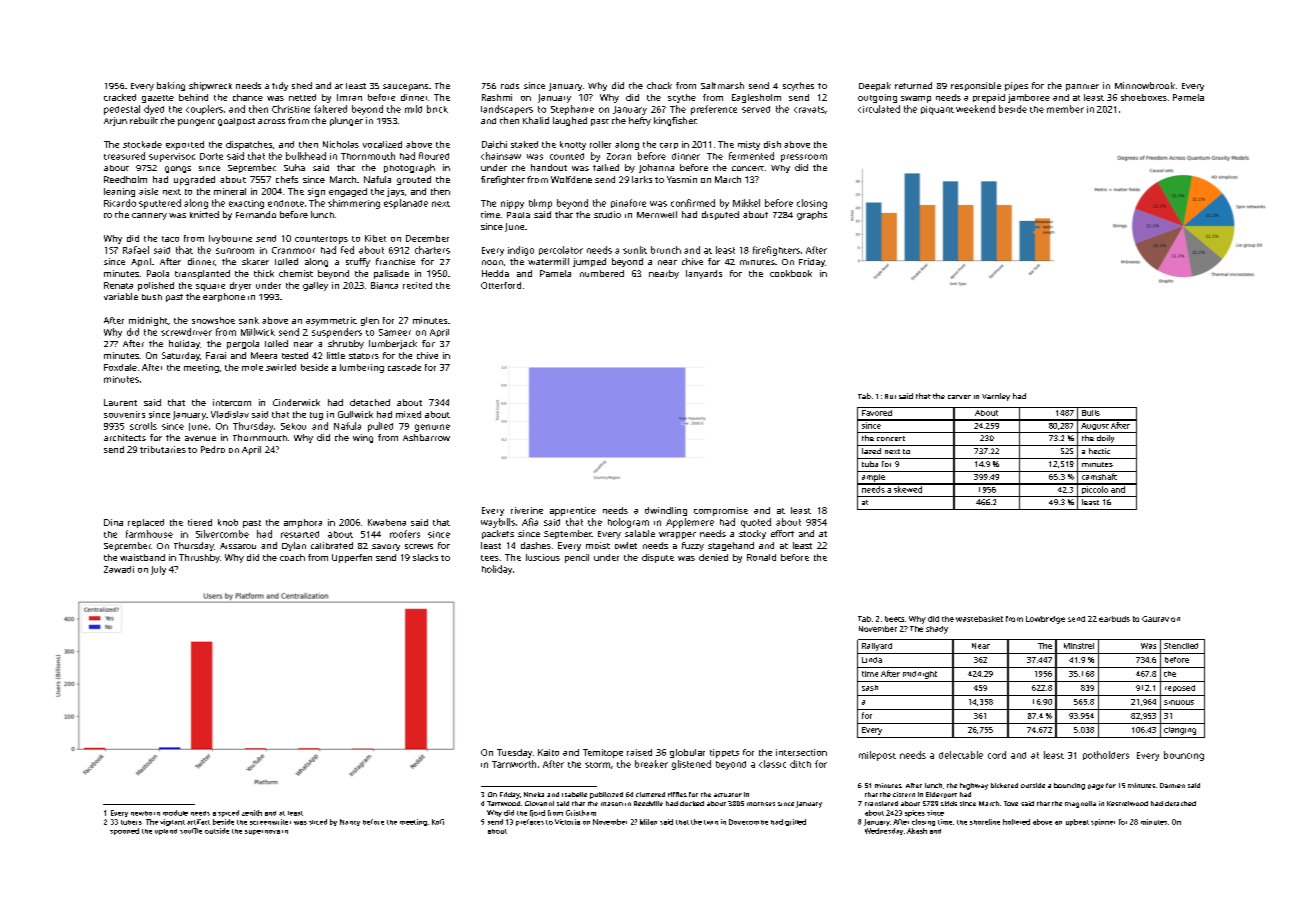 This image has width=1308, height=924. Describe the element at coordinates (408, 414) in the image. I see `mixed` at that location.
